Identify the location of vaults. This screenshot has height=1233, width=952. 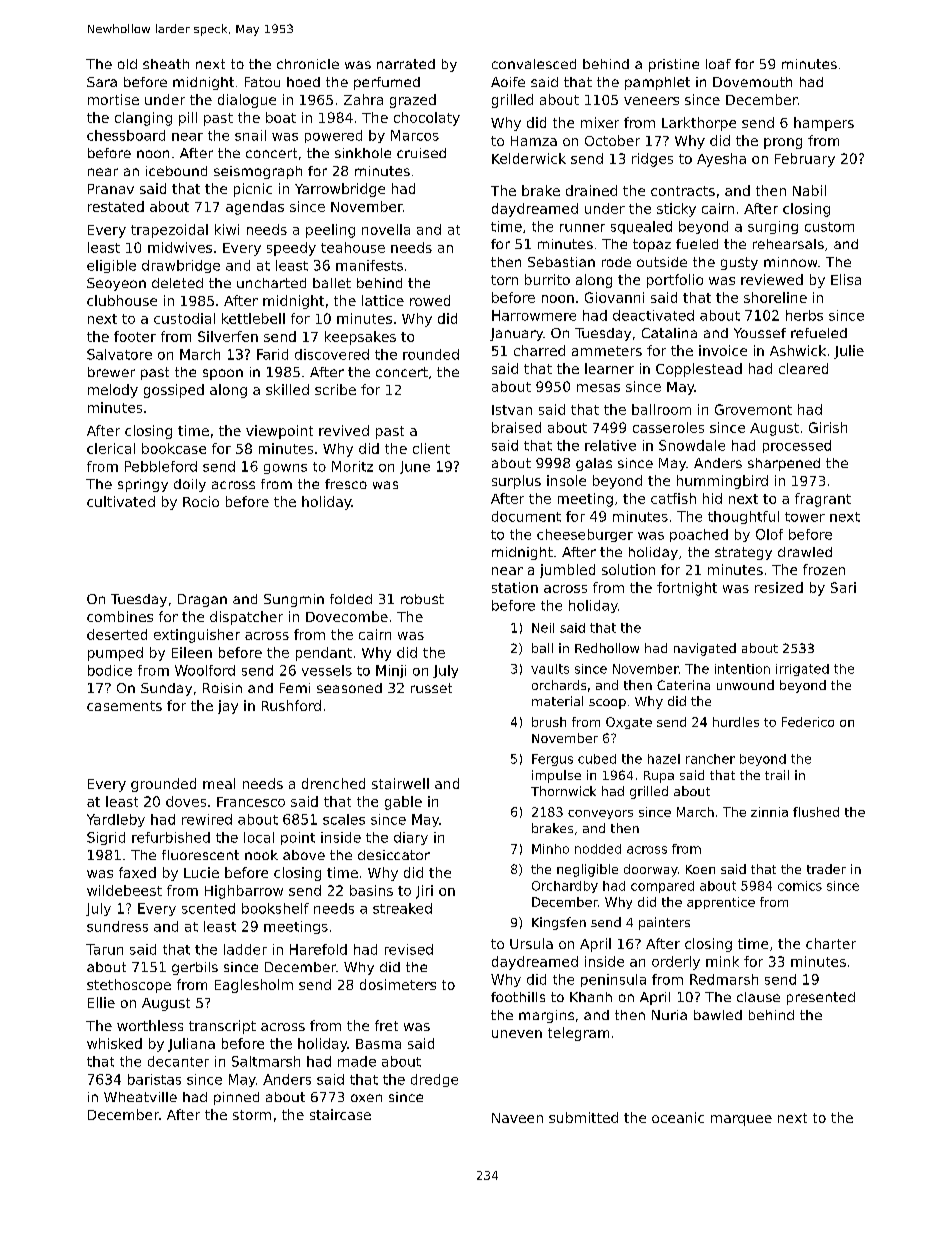
(550, 669).
